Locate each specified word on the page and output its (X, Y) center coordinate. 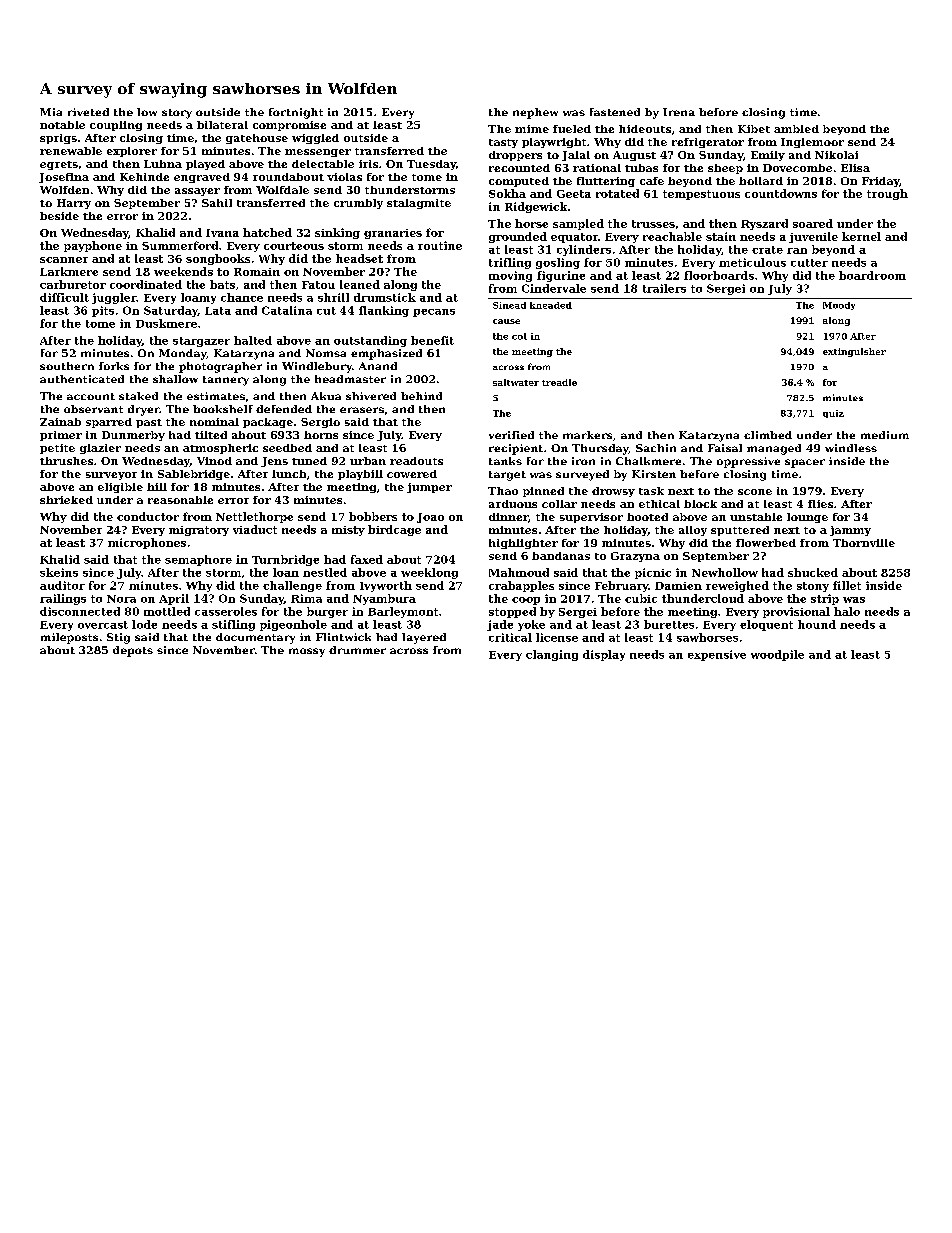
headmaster (350, 379)
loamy (198, 298)
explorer (132, 152)
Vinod (214, 461)
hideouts (645, 129)
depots (133, 651)
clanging (552, 655)
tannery (226, 381)
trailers (664, 288)
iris (368, 164)
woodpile (777, 655)
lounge (807, 518)
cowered (412, 474)
